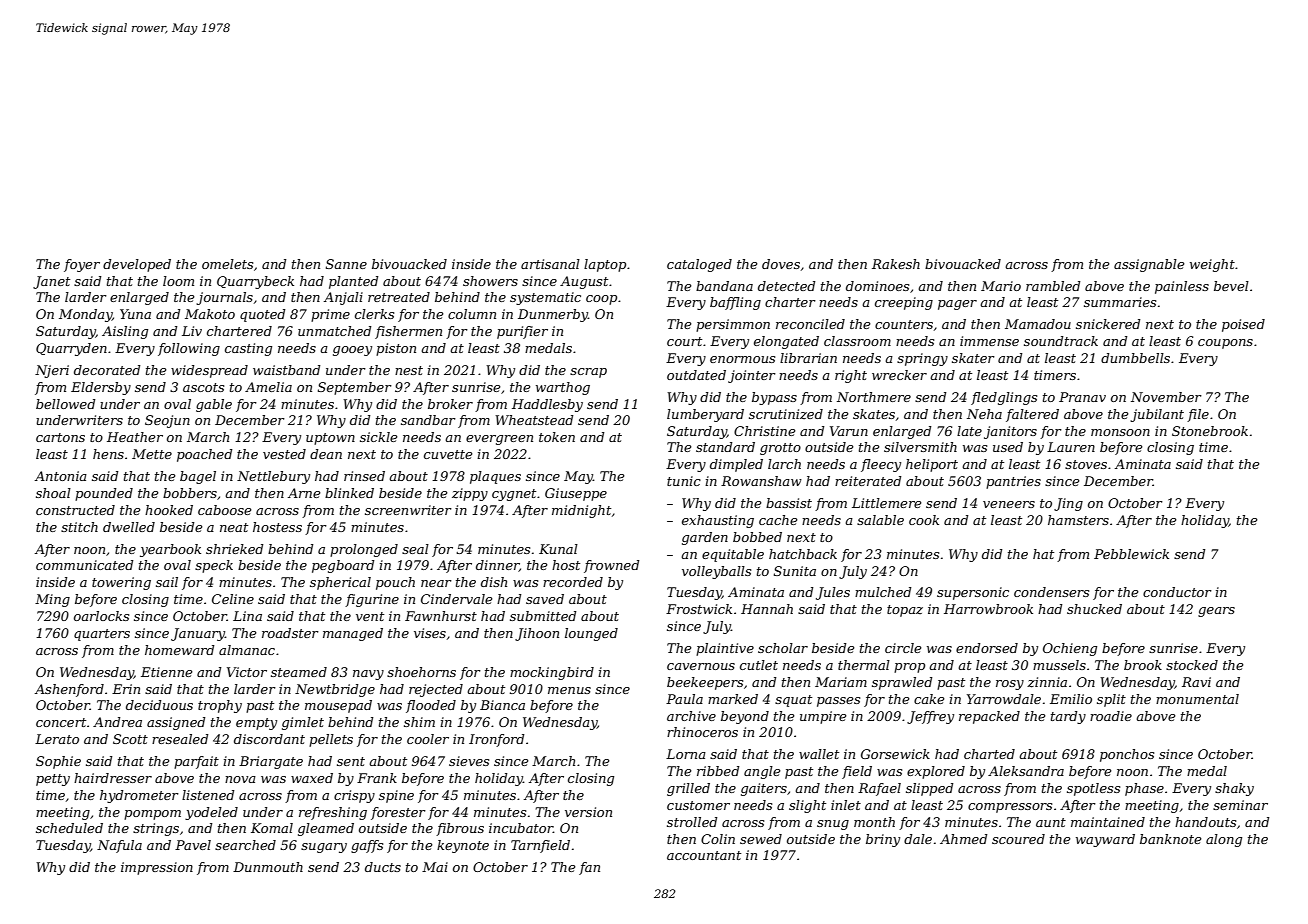 The height and width of the image is (924, 1308). What do you see at coordinates (326, 829) in the image?
I see `gleamed` at bounding box center [326, 829].
